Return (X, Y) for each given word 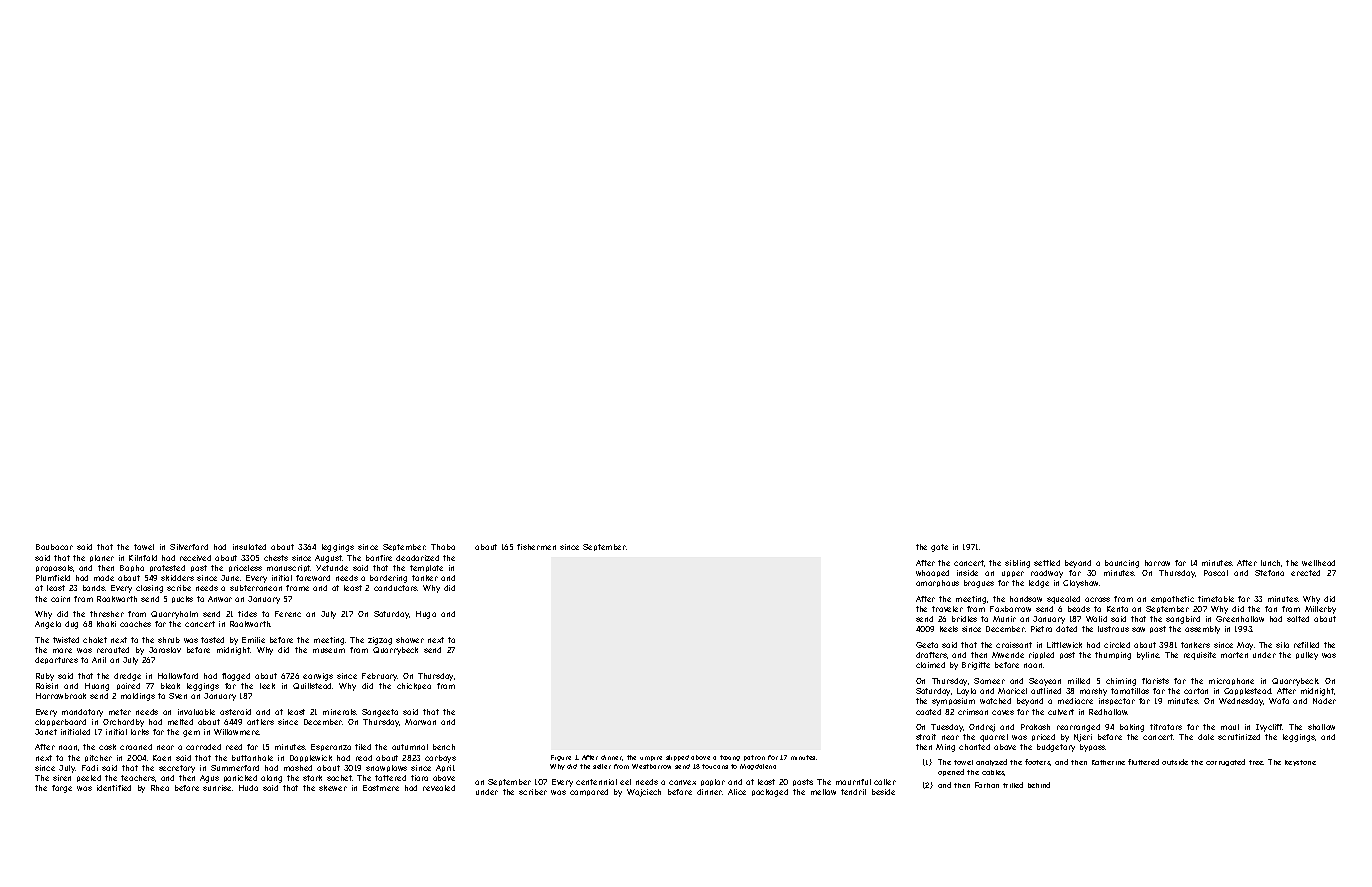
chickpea (414, 686)
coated (928, 712)
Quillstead (312, 686)
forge (62, 789)
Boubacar (54, 547)
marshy (1093, 692)
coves (1003, 712)
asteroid (235, 712)
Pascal (1216, 573)
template (426, 568)
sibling (1017, 564)
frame (297, 588)
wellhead (1318, 563)
